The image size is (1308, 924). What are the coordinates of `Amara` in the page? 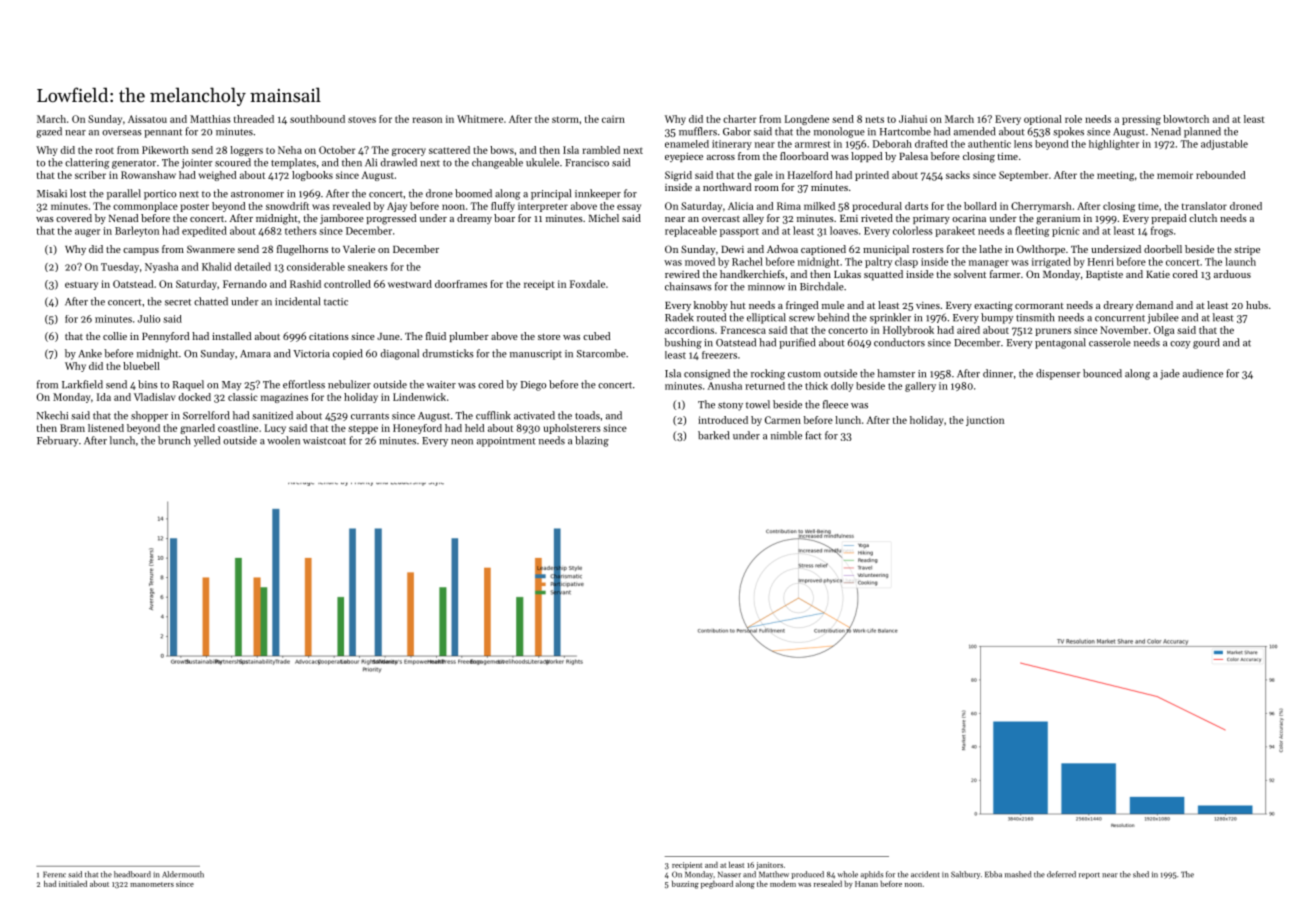 It's located at (255, 354).
